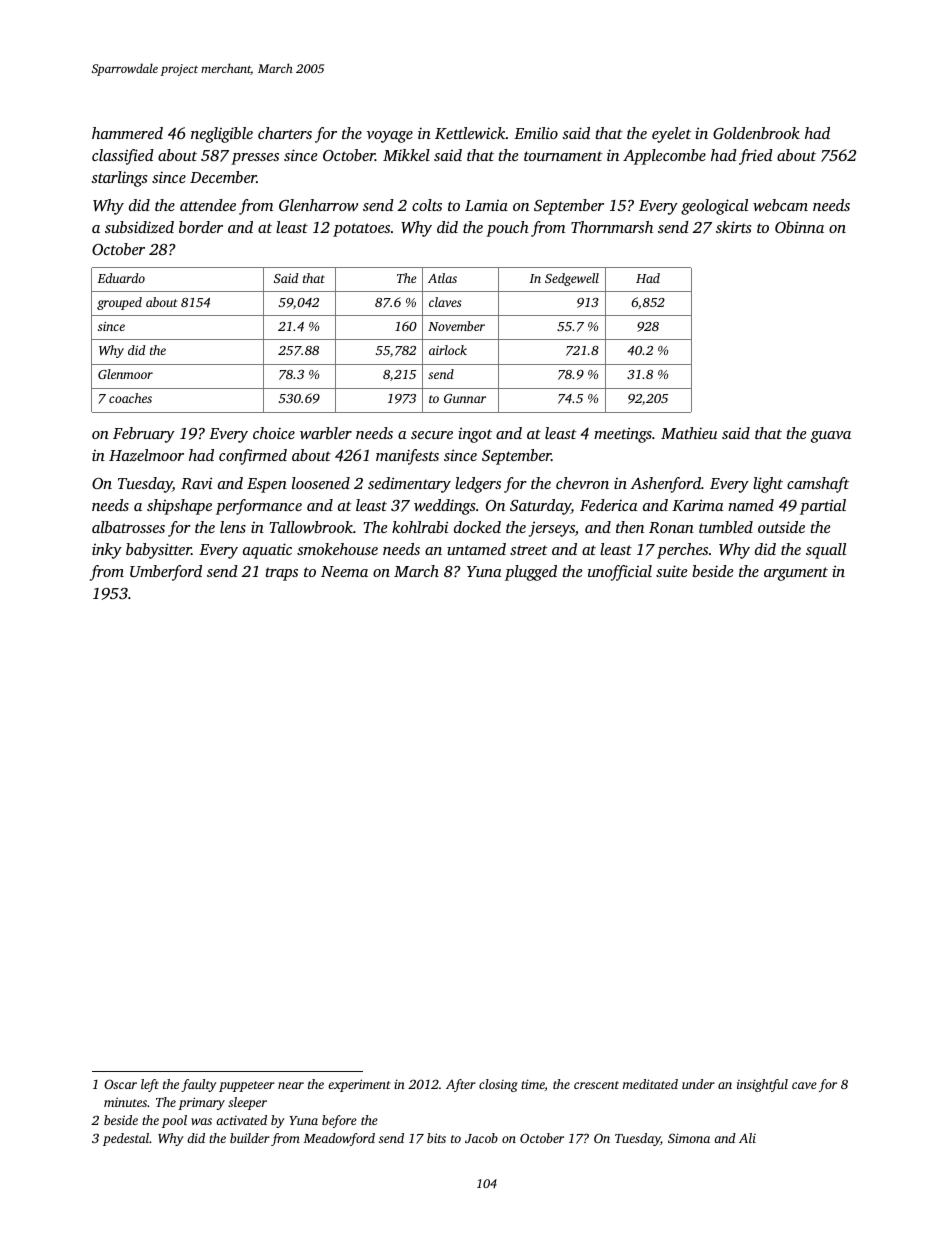 Image resolution: width=952 pixels, height=1233 pixels. Describe the element at coordinates (671, 135) in the image. I see `eyelet` at that location.
